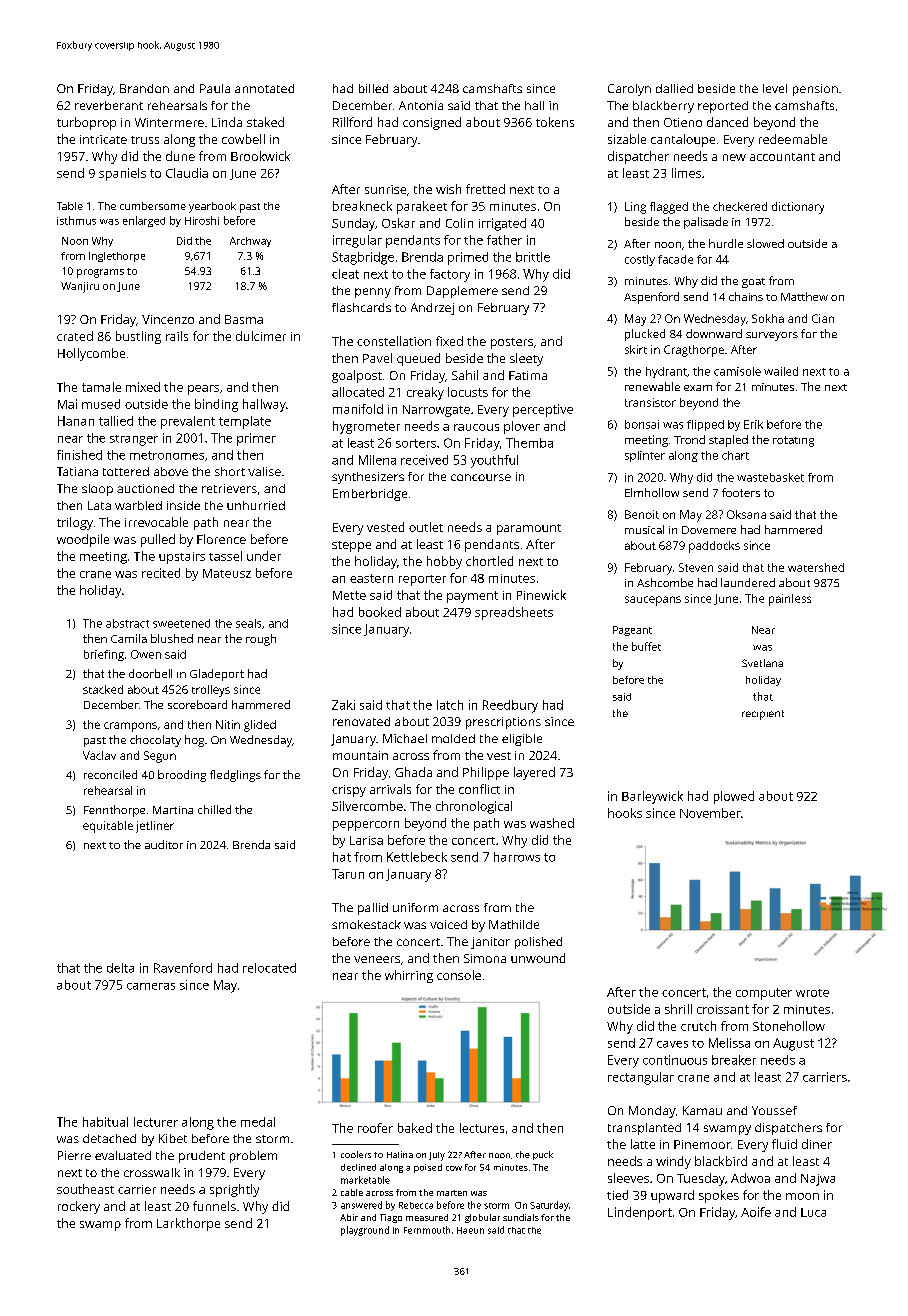 This document has height=1316, width=908. I want to click on reported, so click(723, 107).
